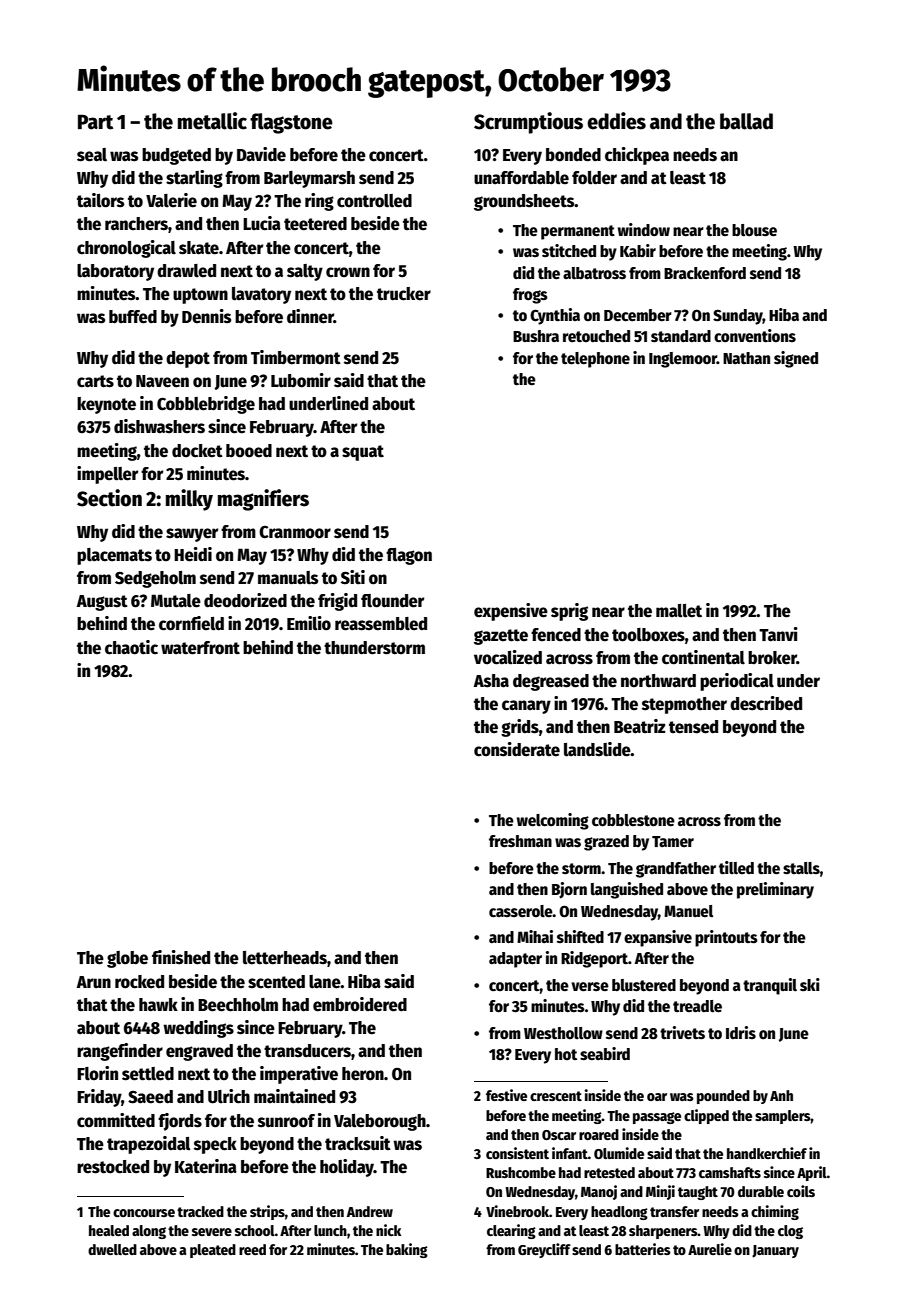  I want to click on chaotic, so click(131, 647).
